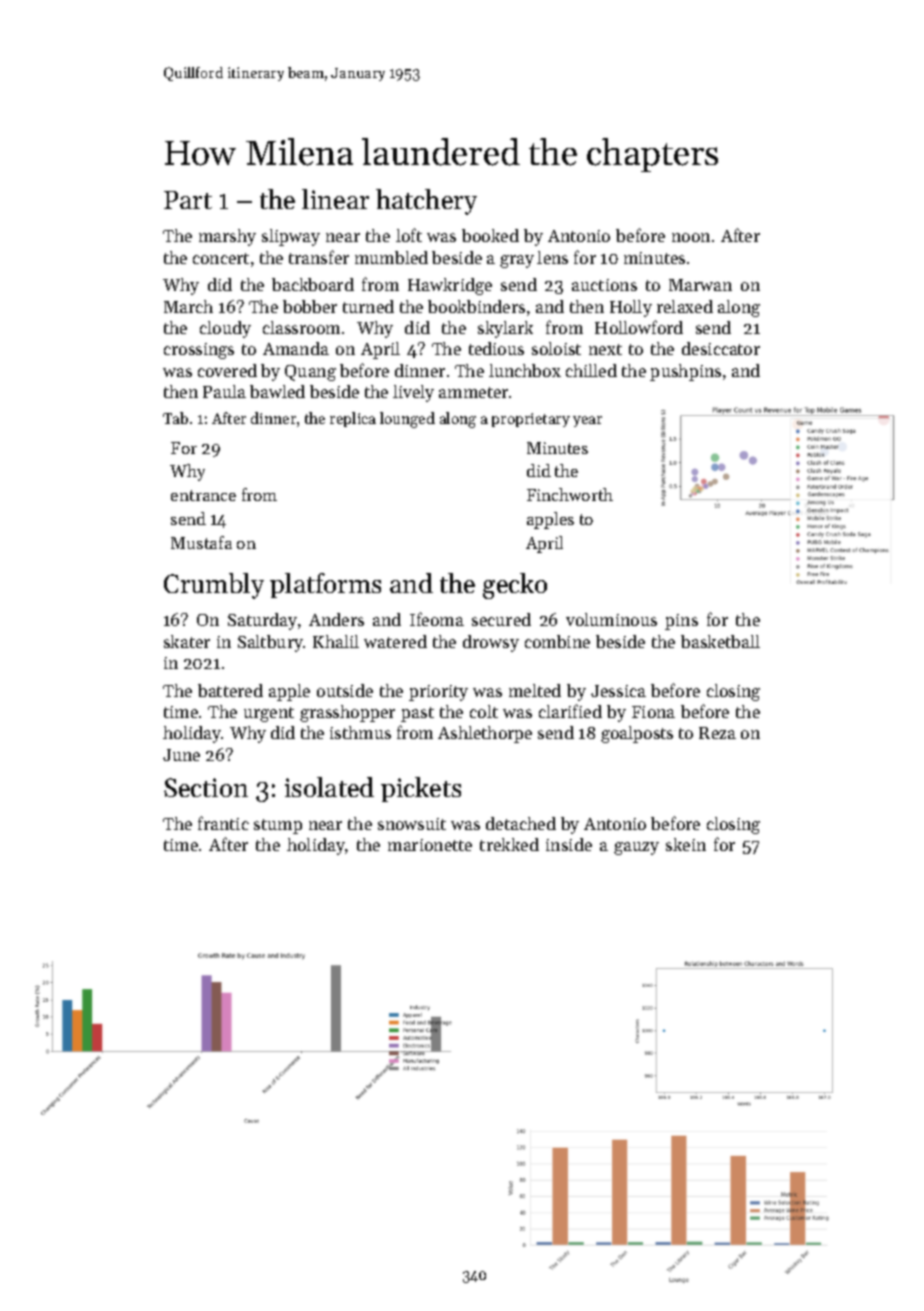 Image resolution: width=924 pixels, height=1311 pixels. Describe the element at coordinates (569, 844) in the document. I see `inside` at that location.
